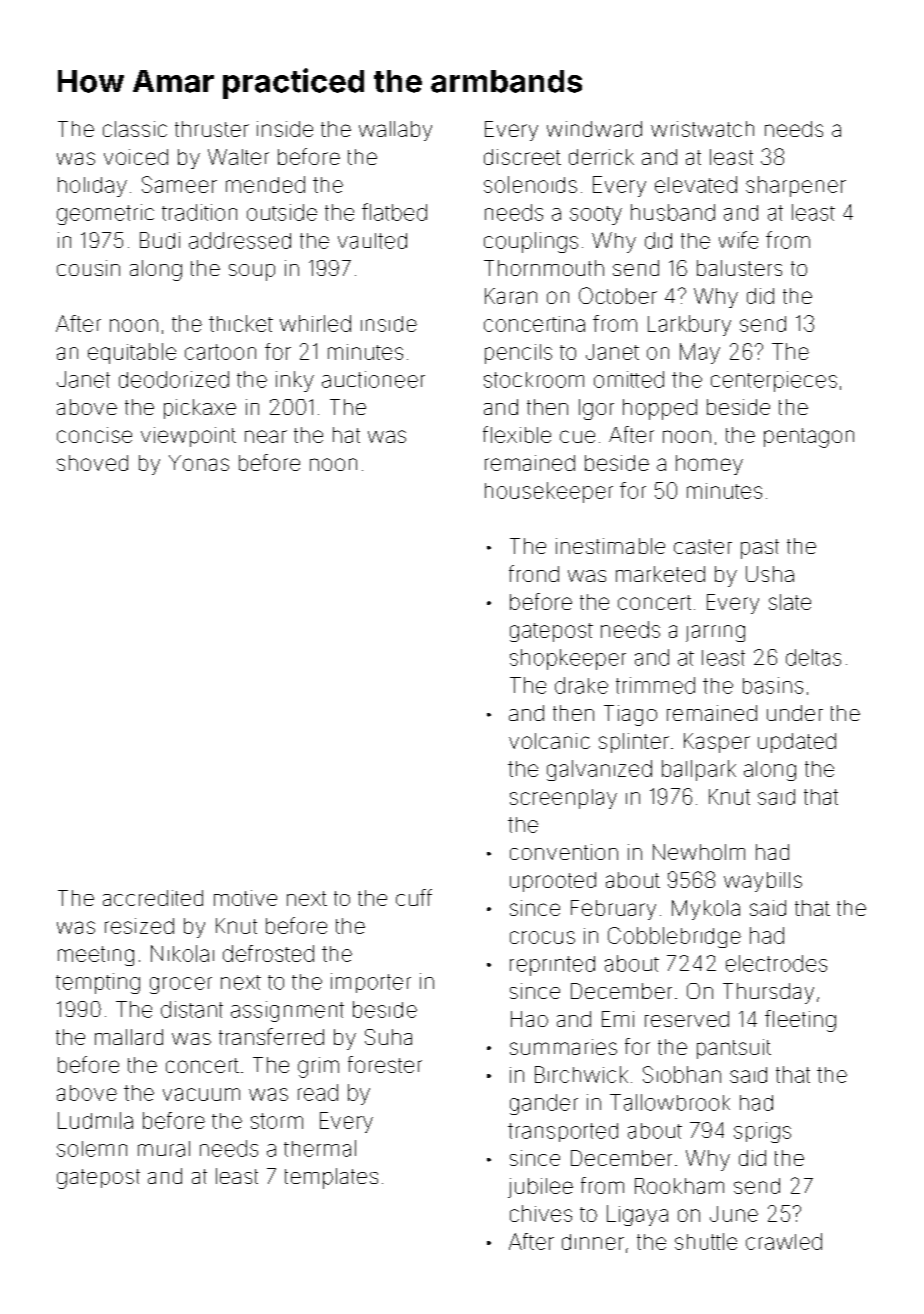  I want to click on classic, so click(135, 129).
